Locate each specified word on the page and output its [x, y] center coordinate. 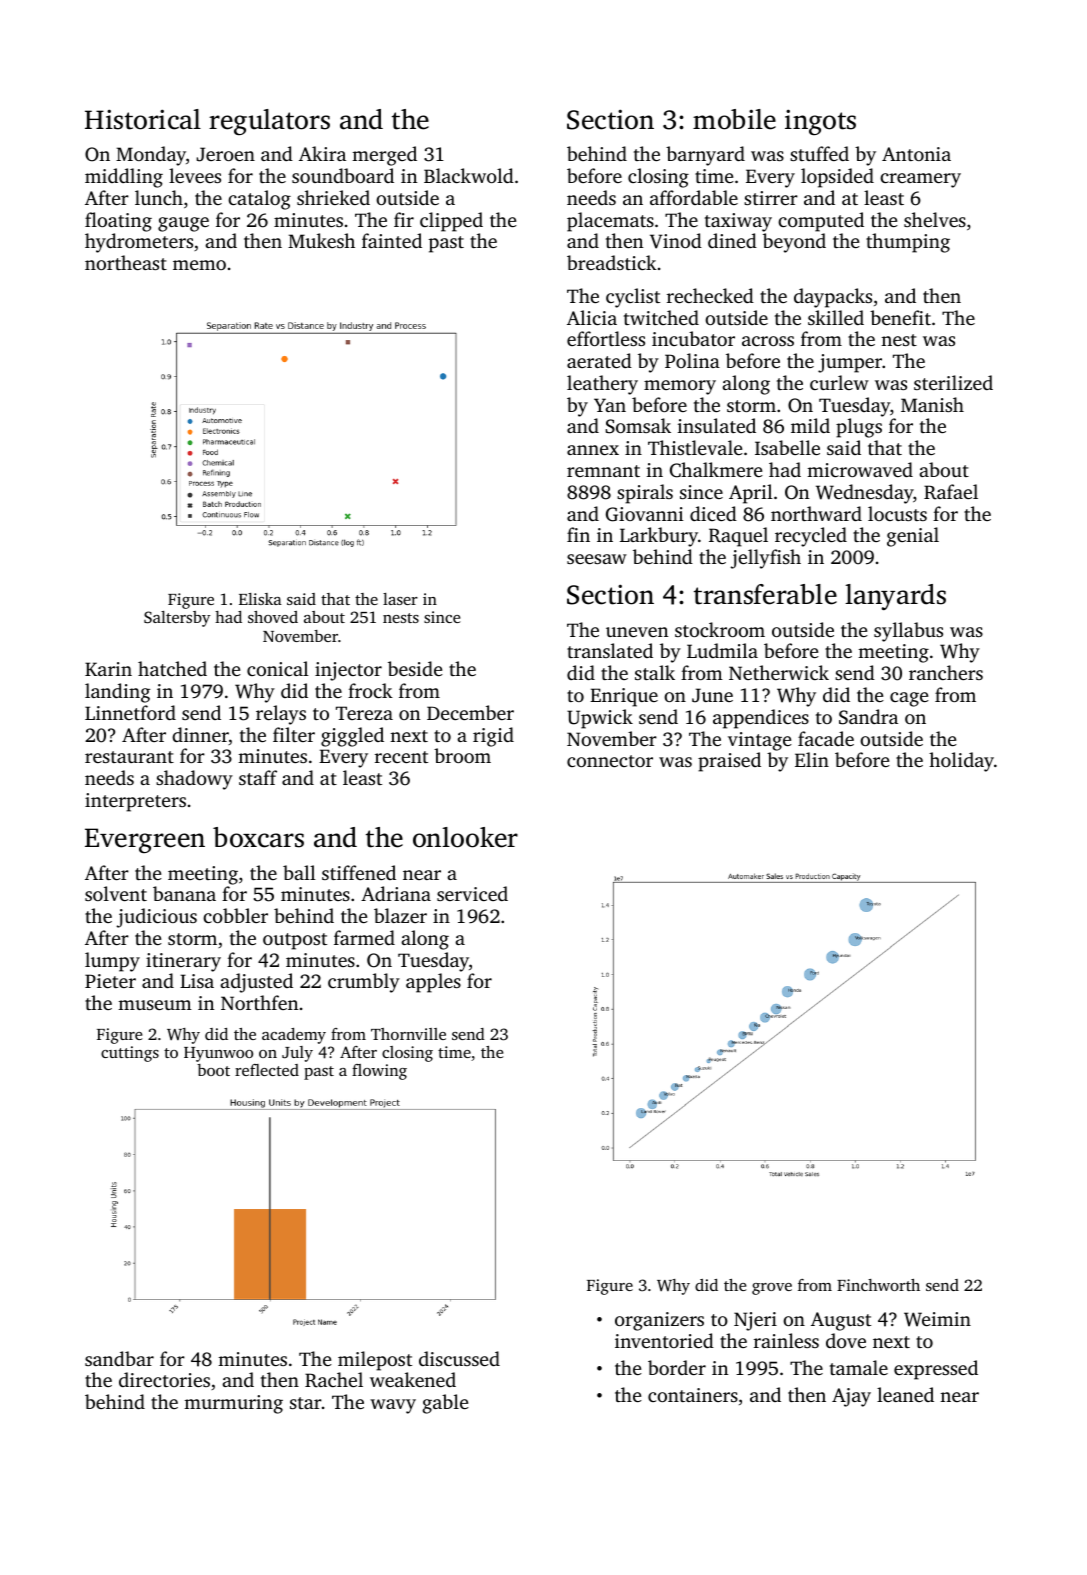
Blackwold [469, 175]
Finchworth [878, 1285]
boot [213, 1070]
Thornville [408, 1034]
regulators [269, 122]
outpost [295, 941]
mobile [734, 119]
